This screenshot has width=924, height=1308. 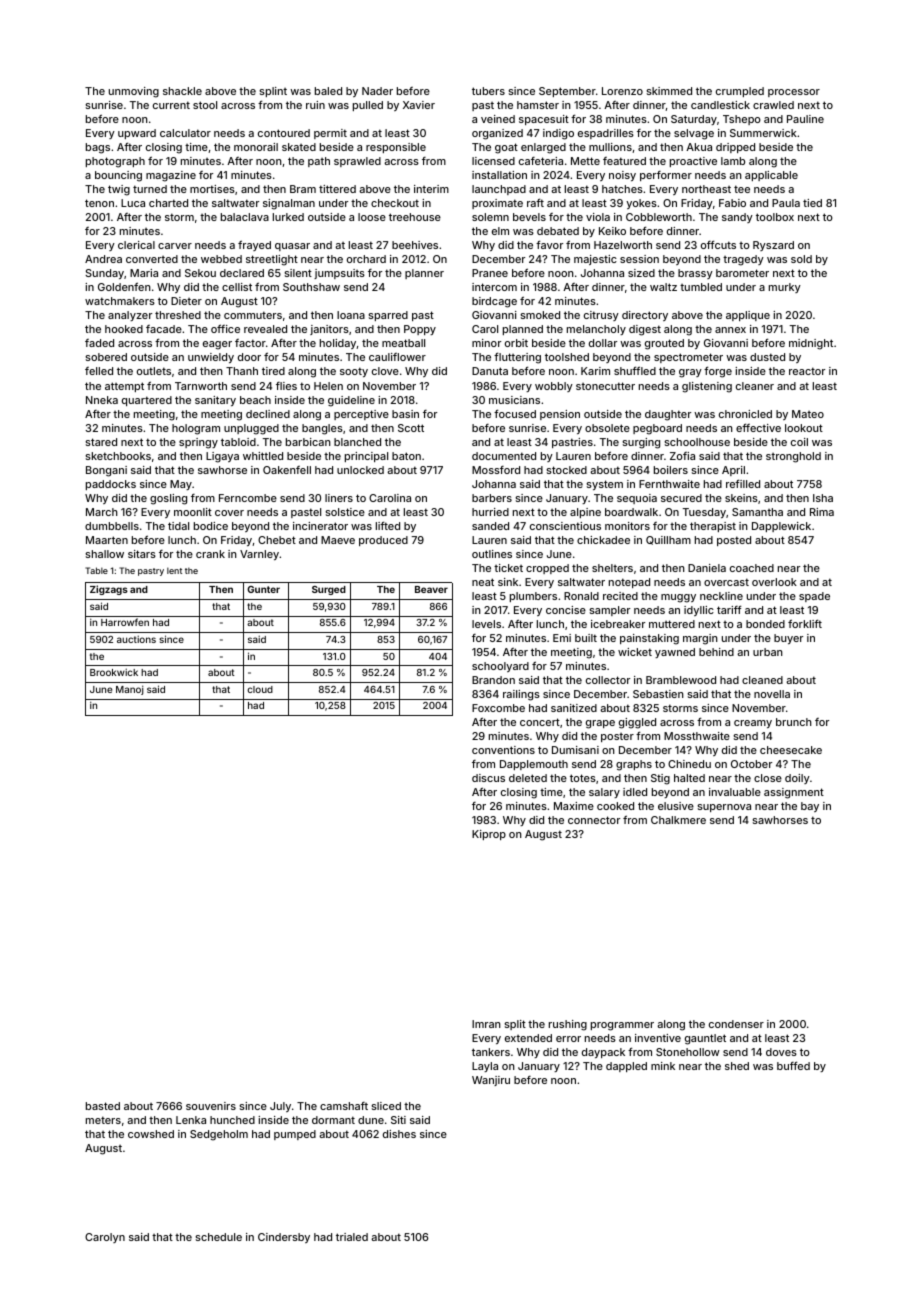 What do you see at coordinates (396, 148) in the screenshot?
I see `responsible` at bounding box center [396, 148].
